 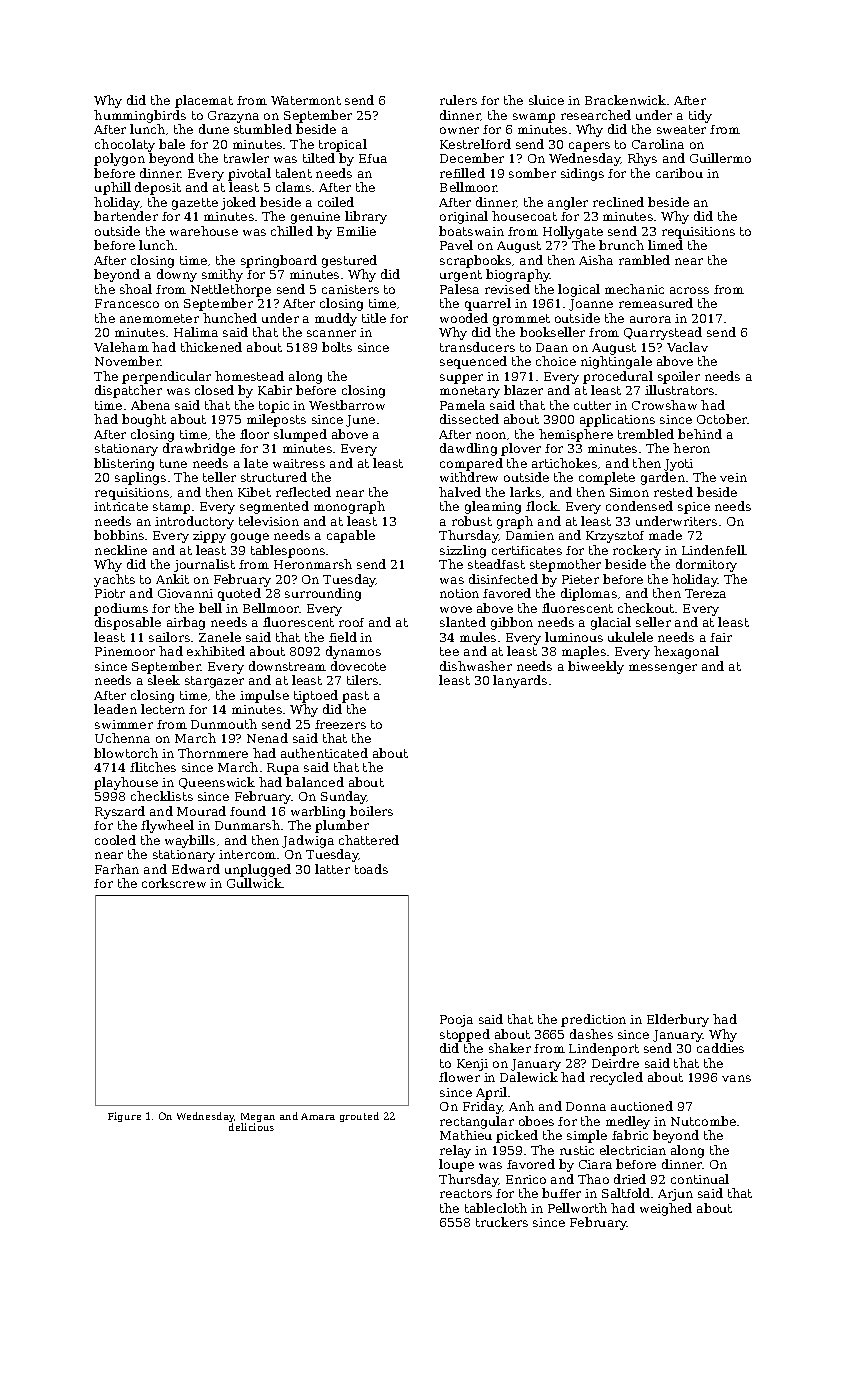 What do you see at coordinates (647, 608) in the screenshot?
I see `checkout` at bounding box center [647, 608].
